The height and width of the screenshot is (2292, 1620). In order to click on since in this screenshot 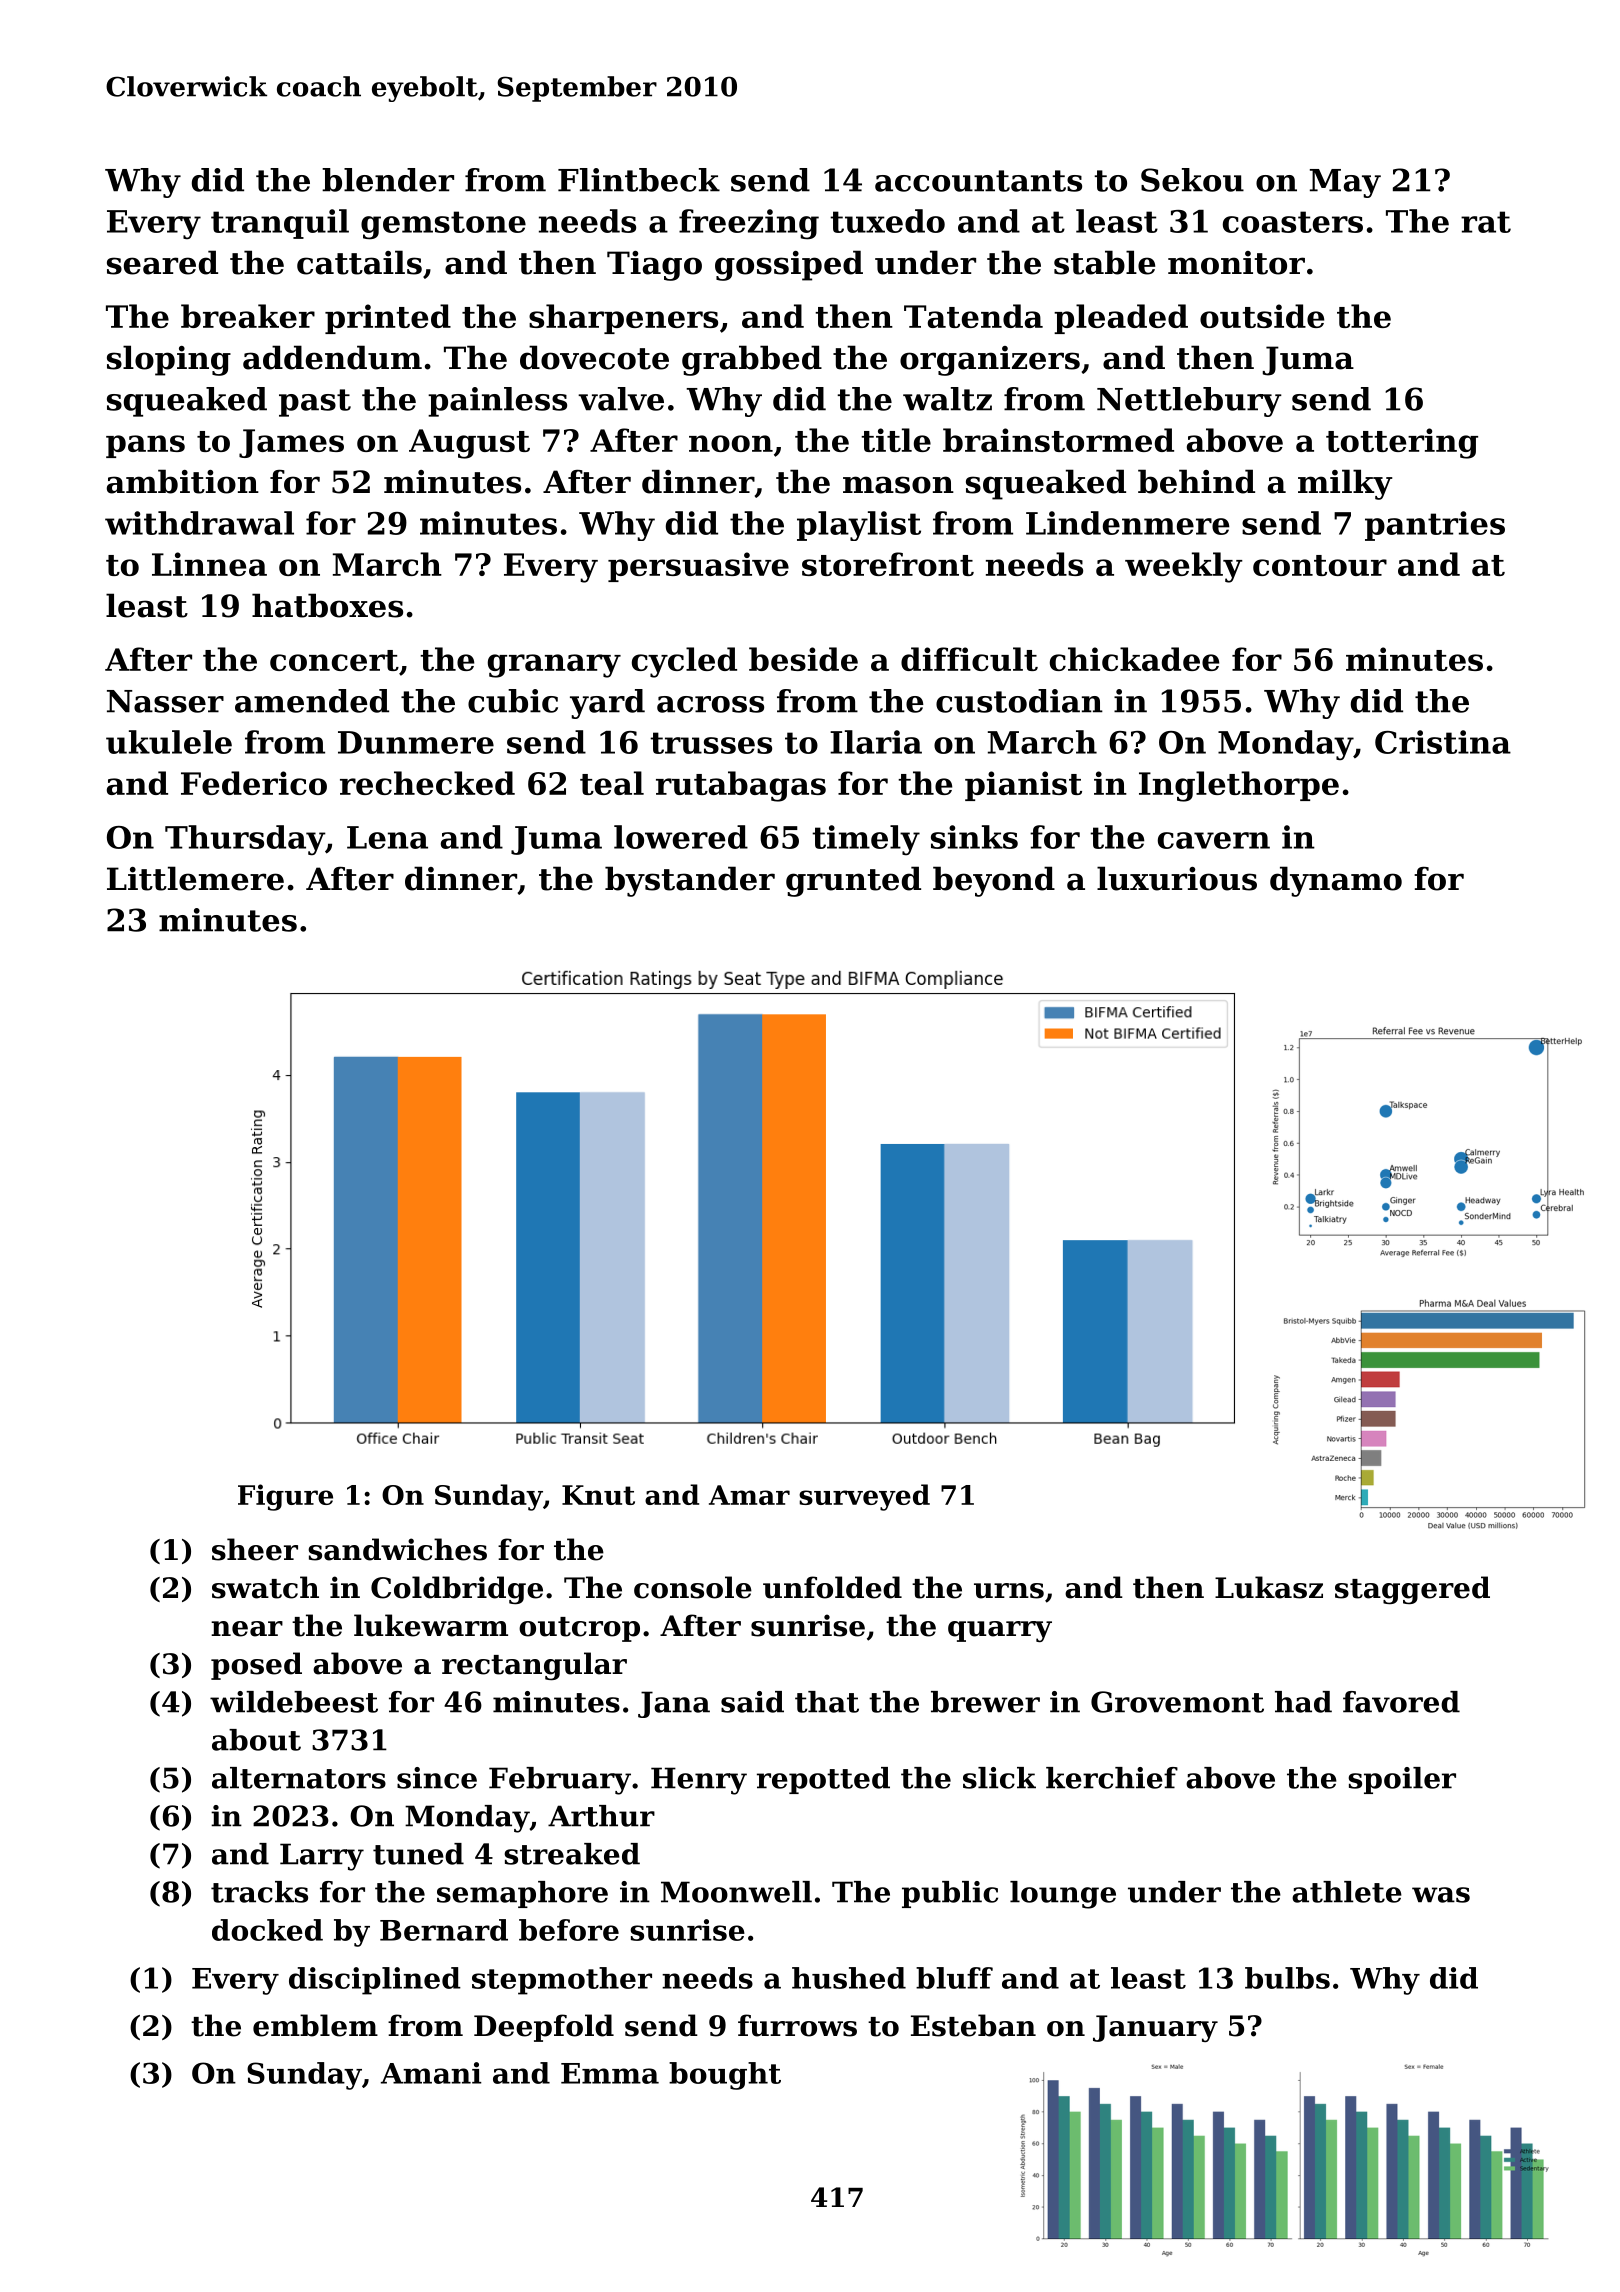, I will do `click(437, 1778)`.
